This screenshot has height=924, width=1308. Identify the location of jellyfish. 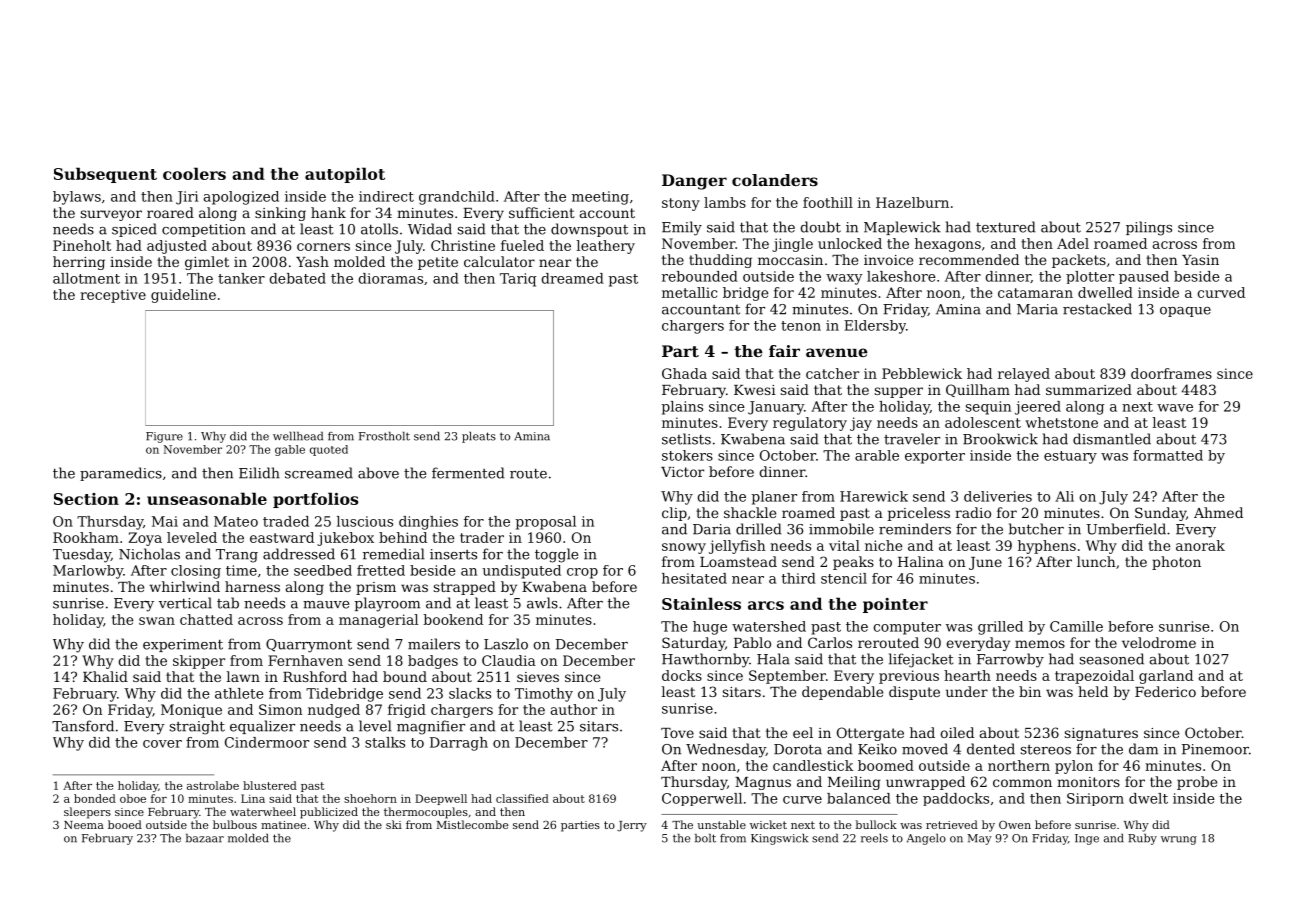
(737, 547).
